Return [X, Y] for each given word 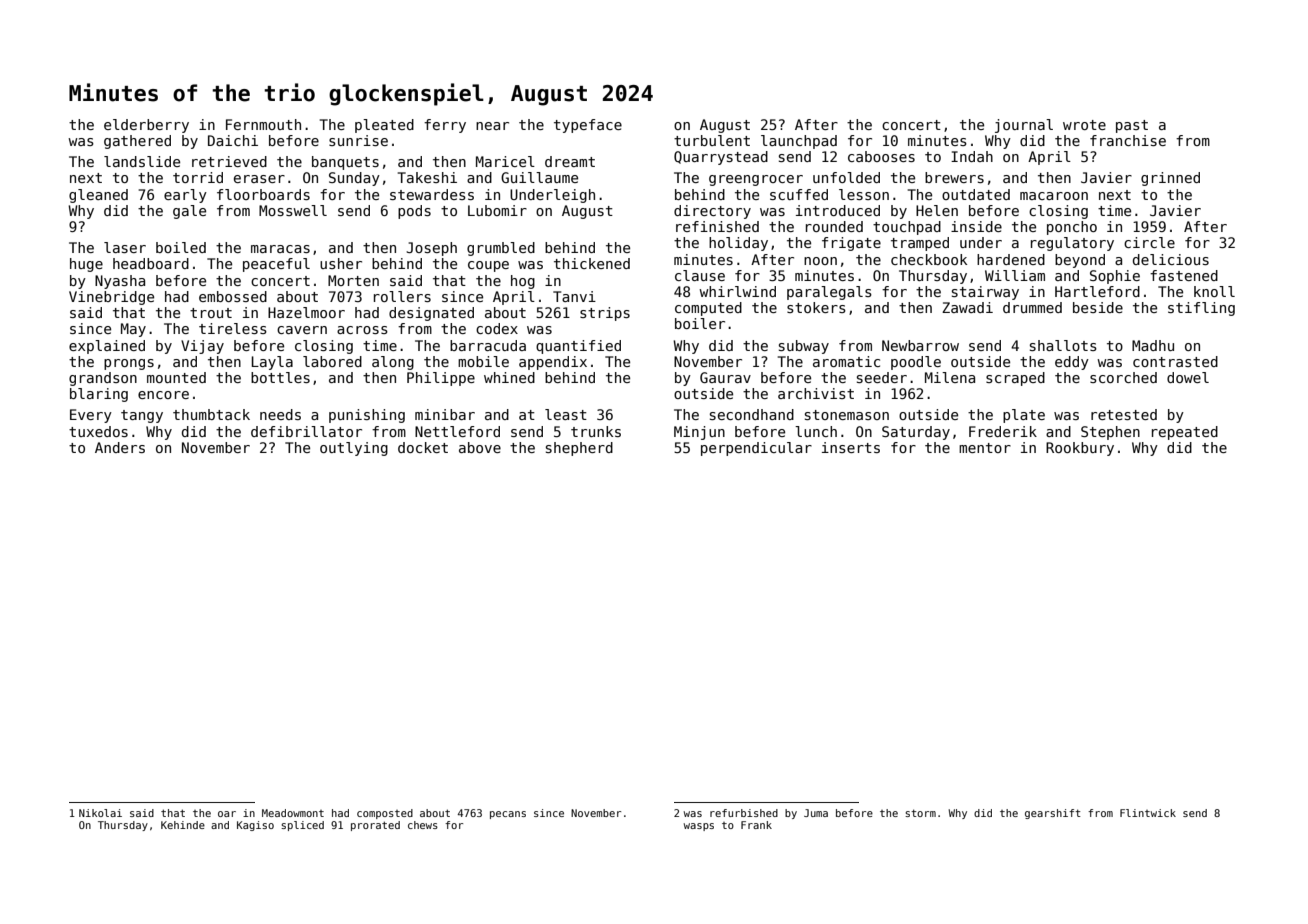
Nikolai [100, 813]
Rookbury [1080, 449]
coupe [488, 266]
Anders [120, 447]
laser [125, 247]
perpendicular [756, 449]
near [492, 126]
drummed [1032, 307]
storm [920, 813]
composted [385, 814]
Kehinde [183, 825]
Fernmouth [263, 124]
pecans [508, 815]
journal [1024, 126]
